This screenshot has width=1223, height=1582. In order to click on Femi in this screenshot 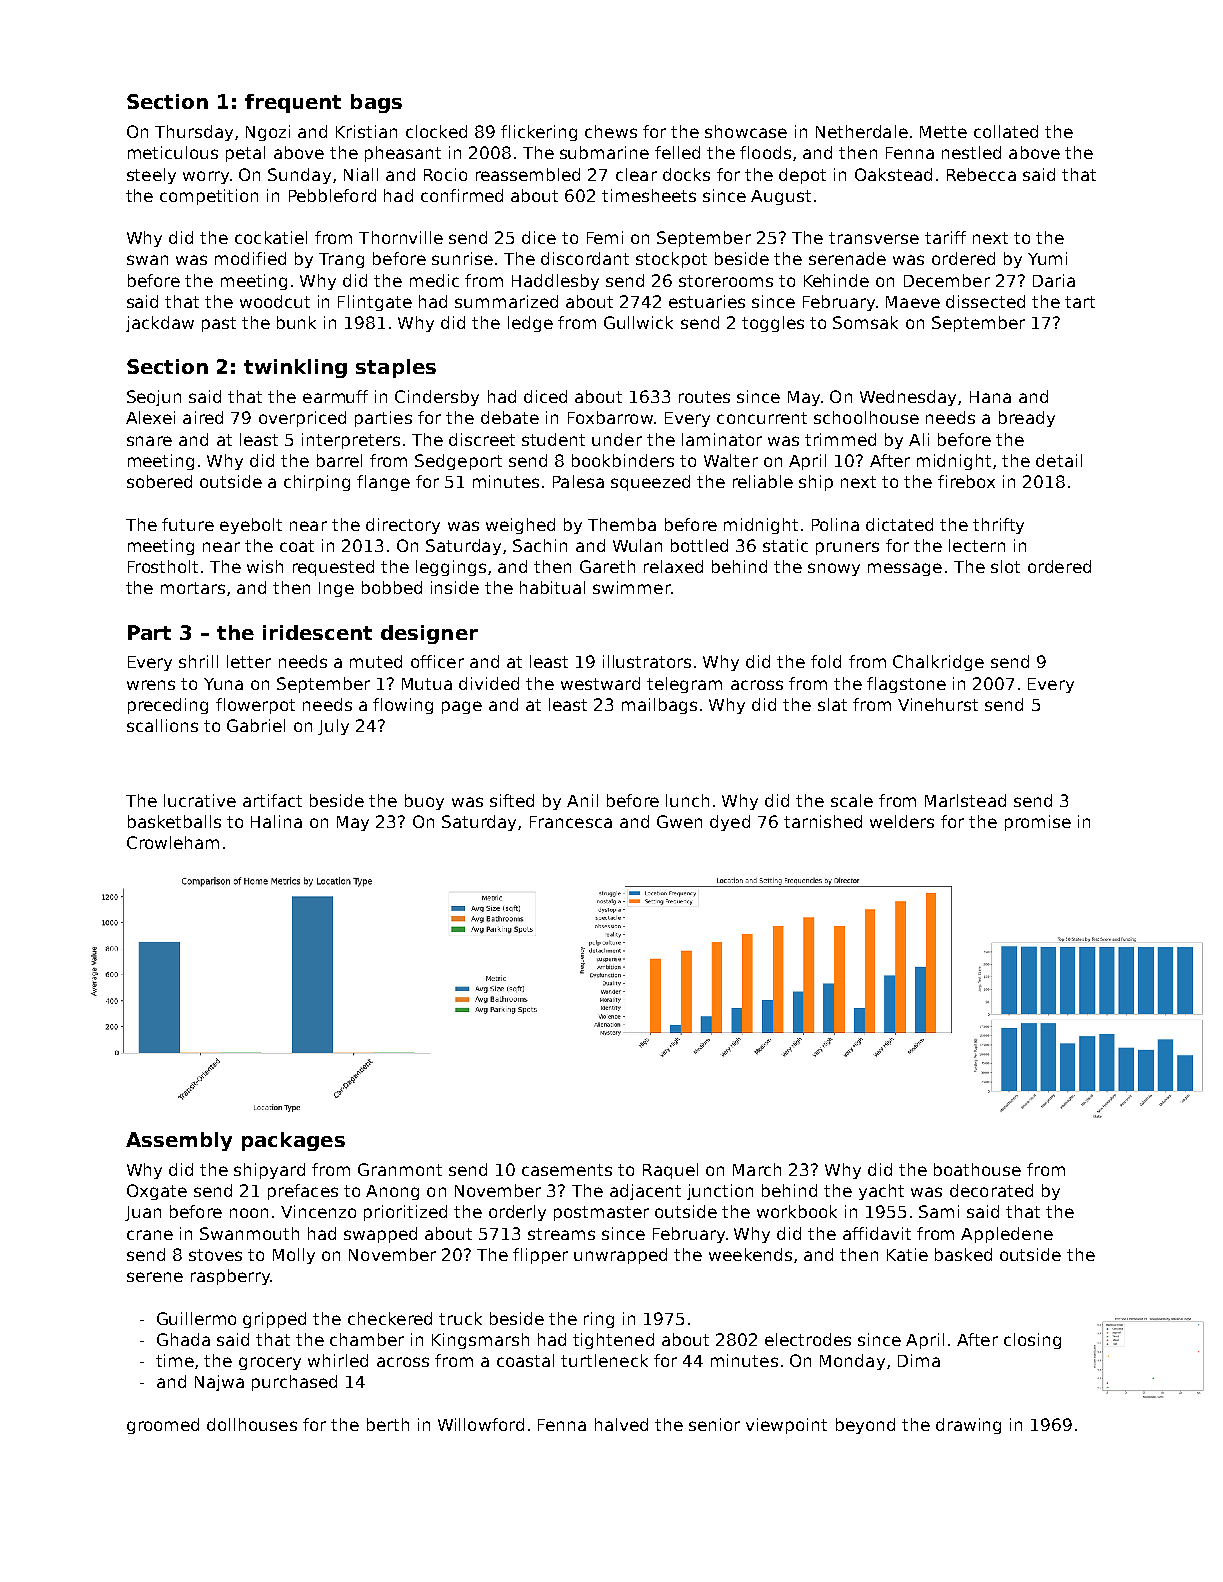, I will do `click(605, 237)`.
